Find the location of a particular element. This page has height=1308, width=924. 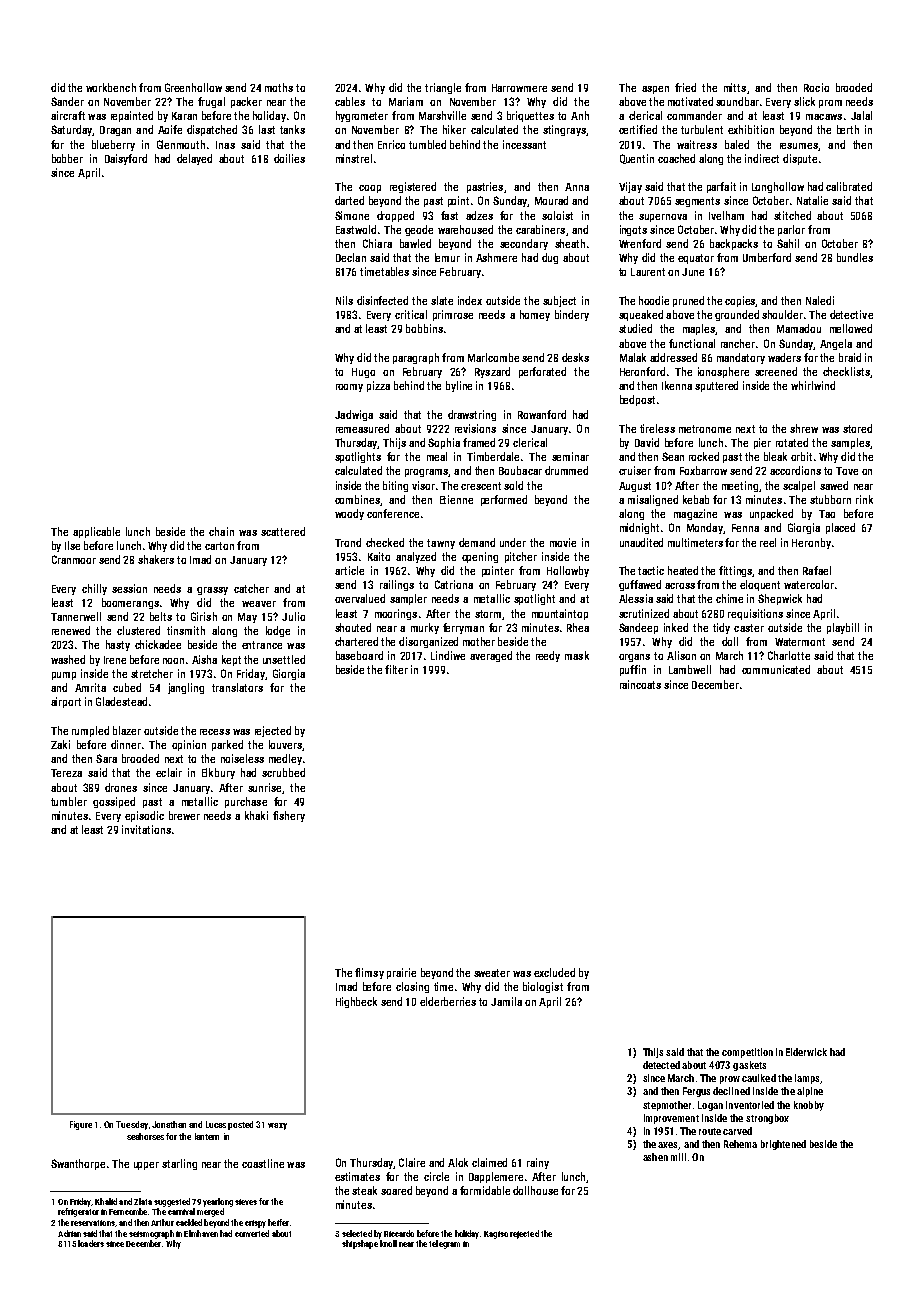

shakers is located at coordinates (156, 559).
